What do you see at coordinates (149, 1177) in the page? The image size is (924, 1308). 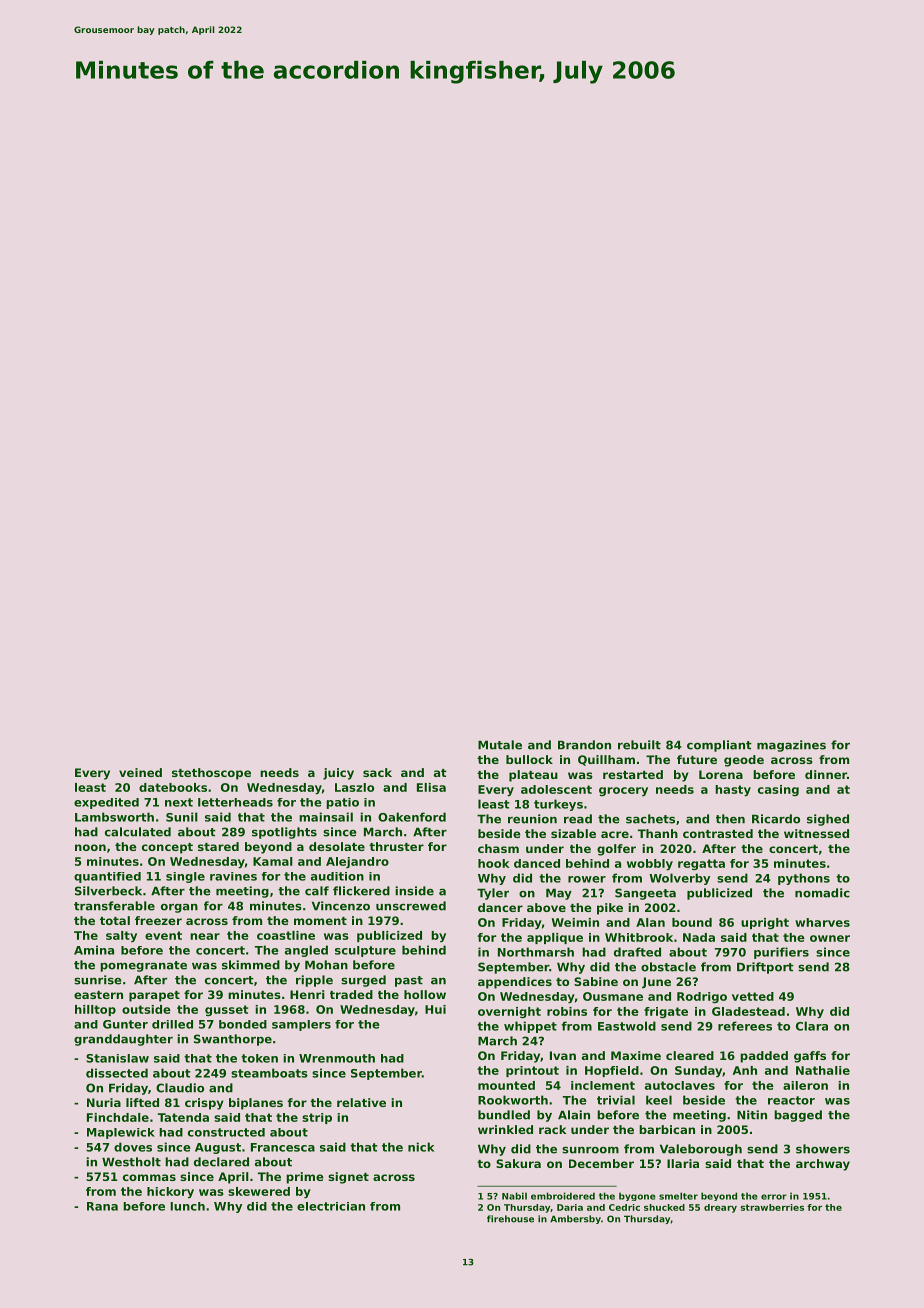 I see `commas` at bounding box center [149, 1177].
